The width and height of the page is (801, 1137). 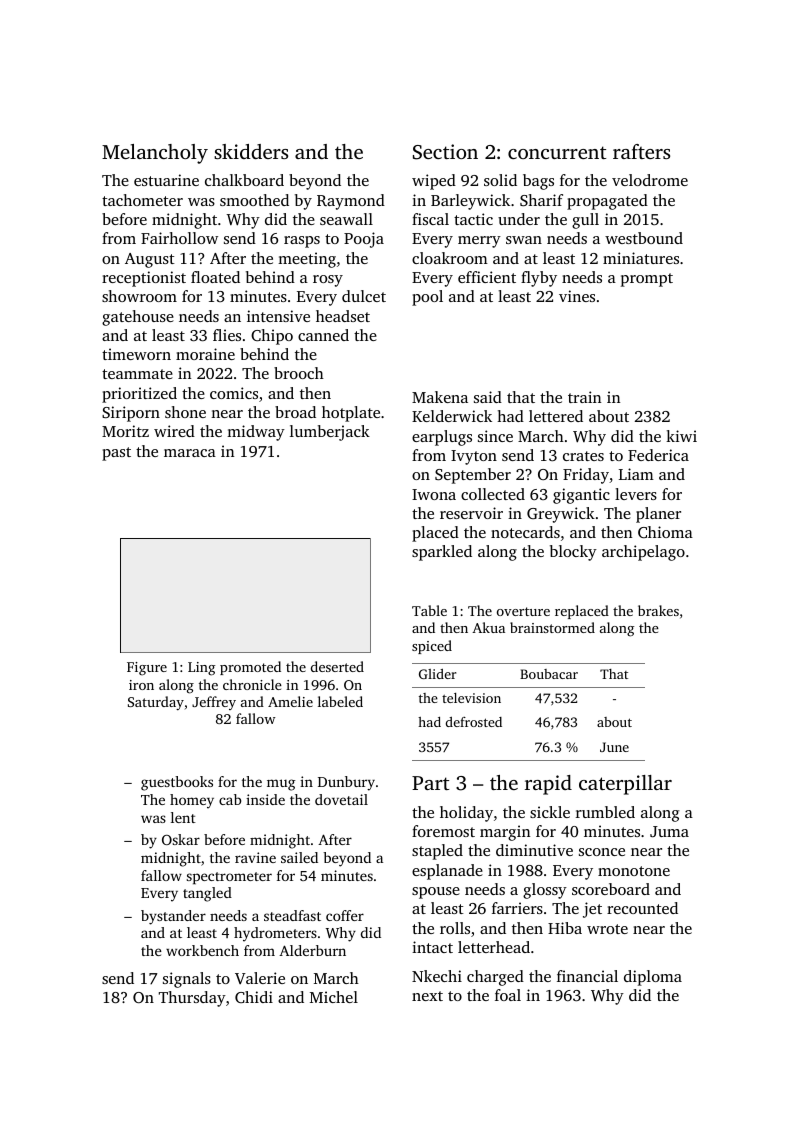 What do you see at coordinates (471, 698) in the page?
I see `television` at bounding box center [471, 698].
